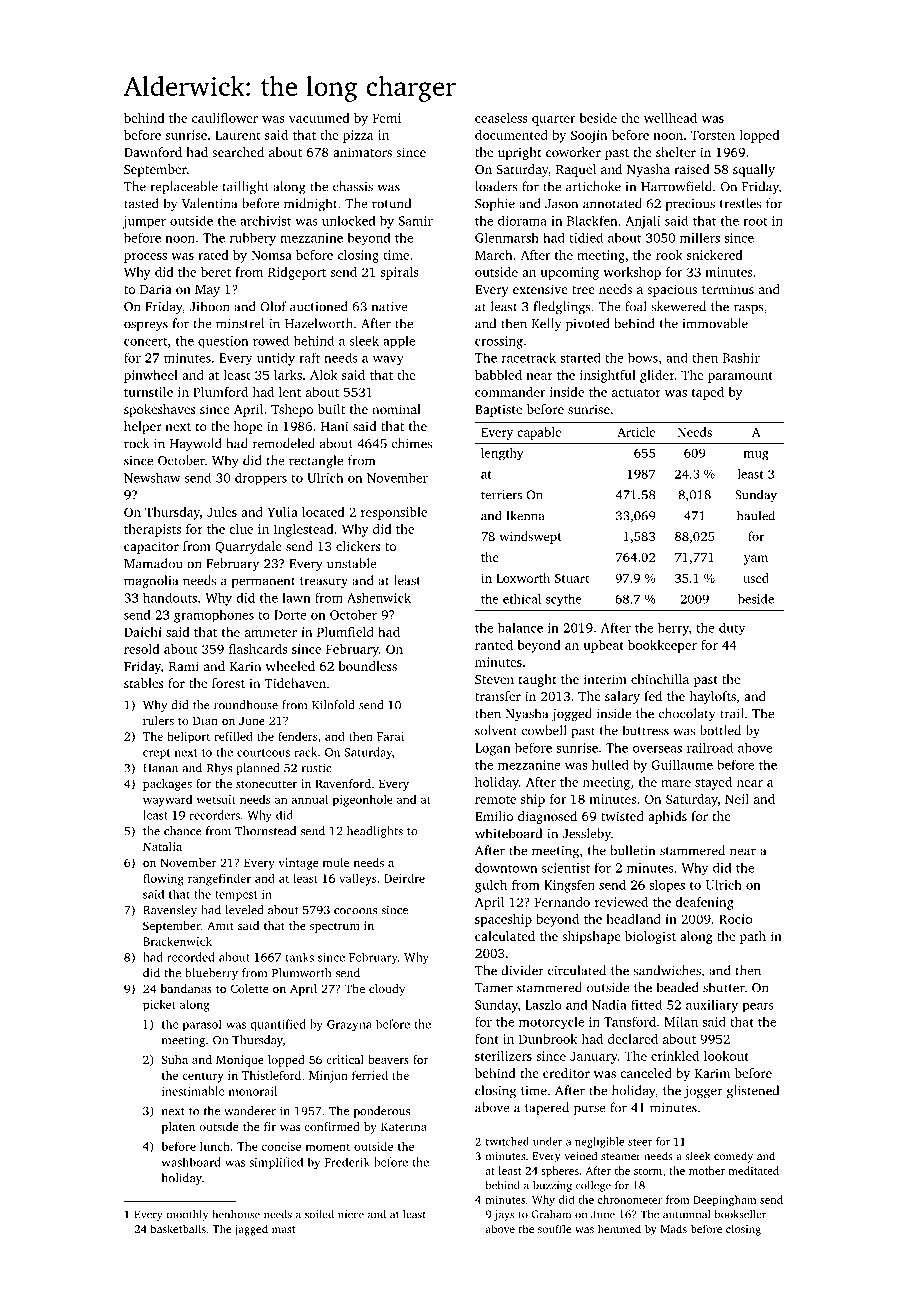 Image resolution: width=908 pixels, height=1316 pixels. What do you see at coordinates (496, 186) in the screenshot?
I see `loaders` at bounding box center [496, 186].
